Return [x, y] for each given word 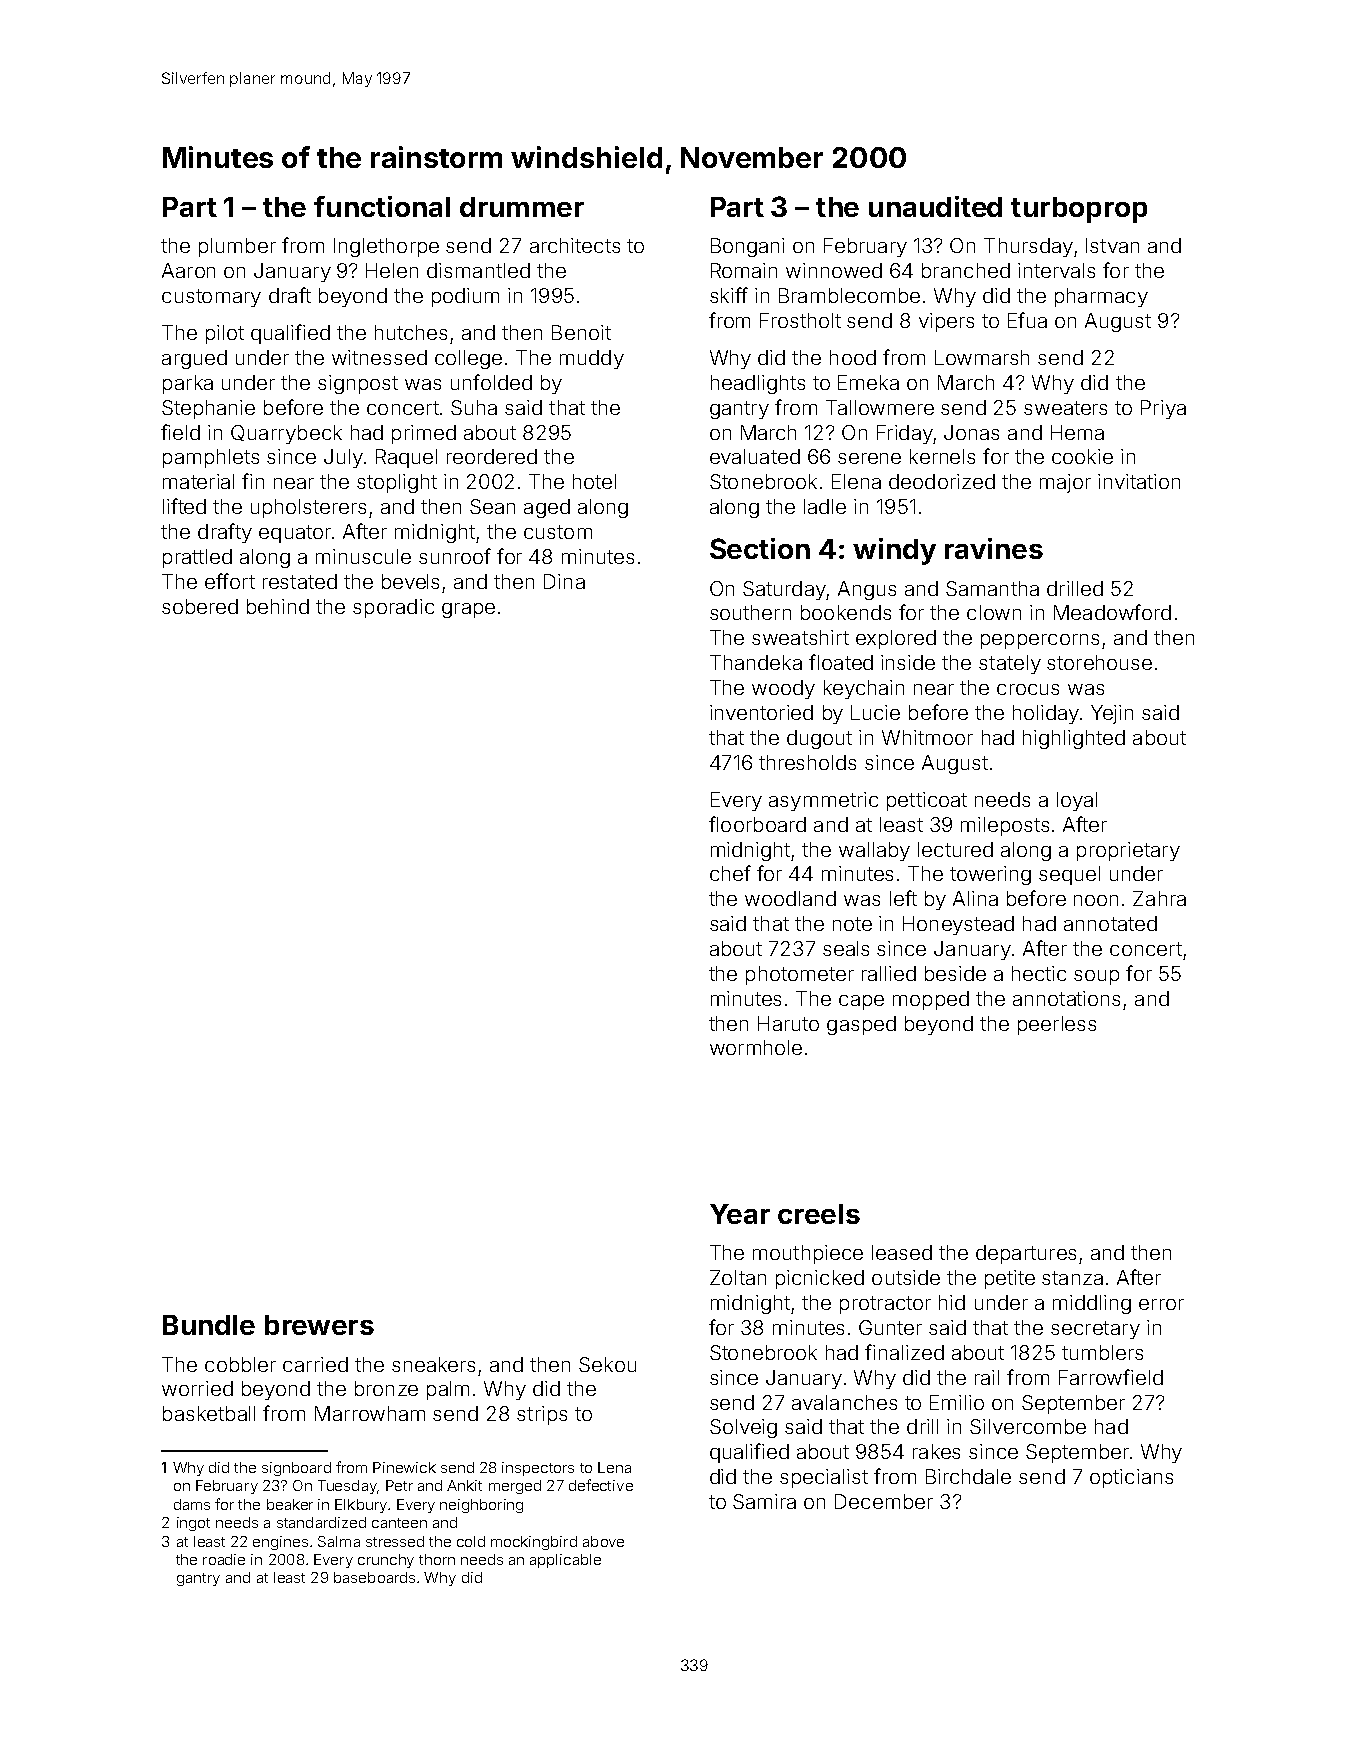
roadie [224, 1559]
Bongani [747, 247]
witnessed [379, 357]
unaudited [935, 206]
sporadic [393, 608]
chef [730, 873]
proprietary [1128, 851]
